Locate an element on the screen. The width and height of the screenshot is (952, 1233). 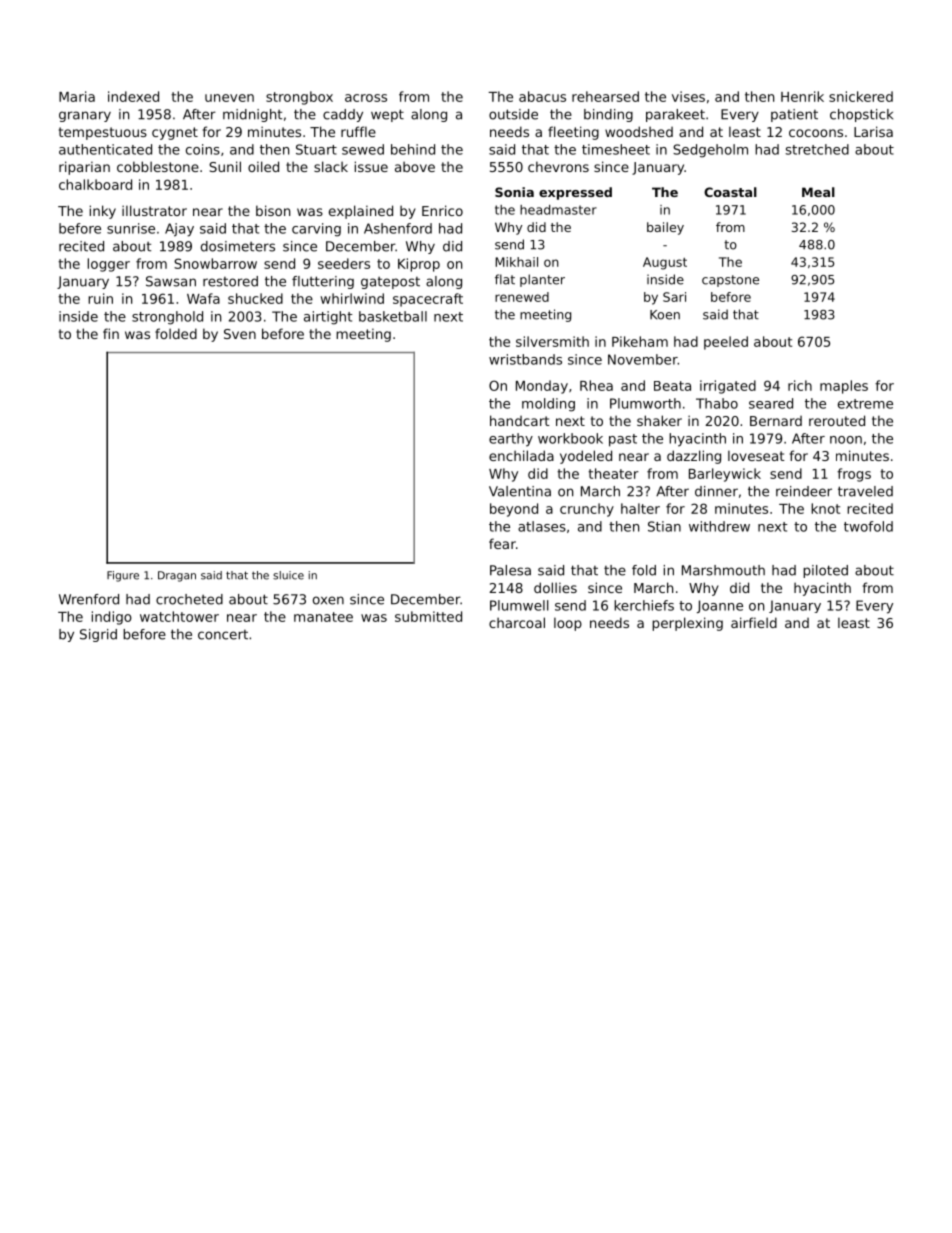
bison is located at coordinates (273, 210).
